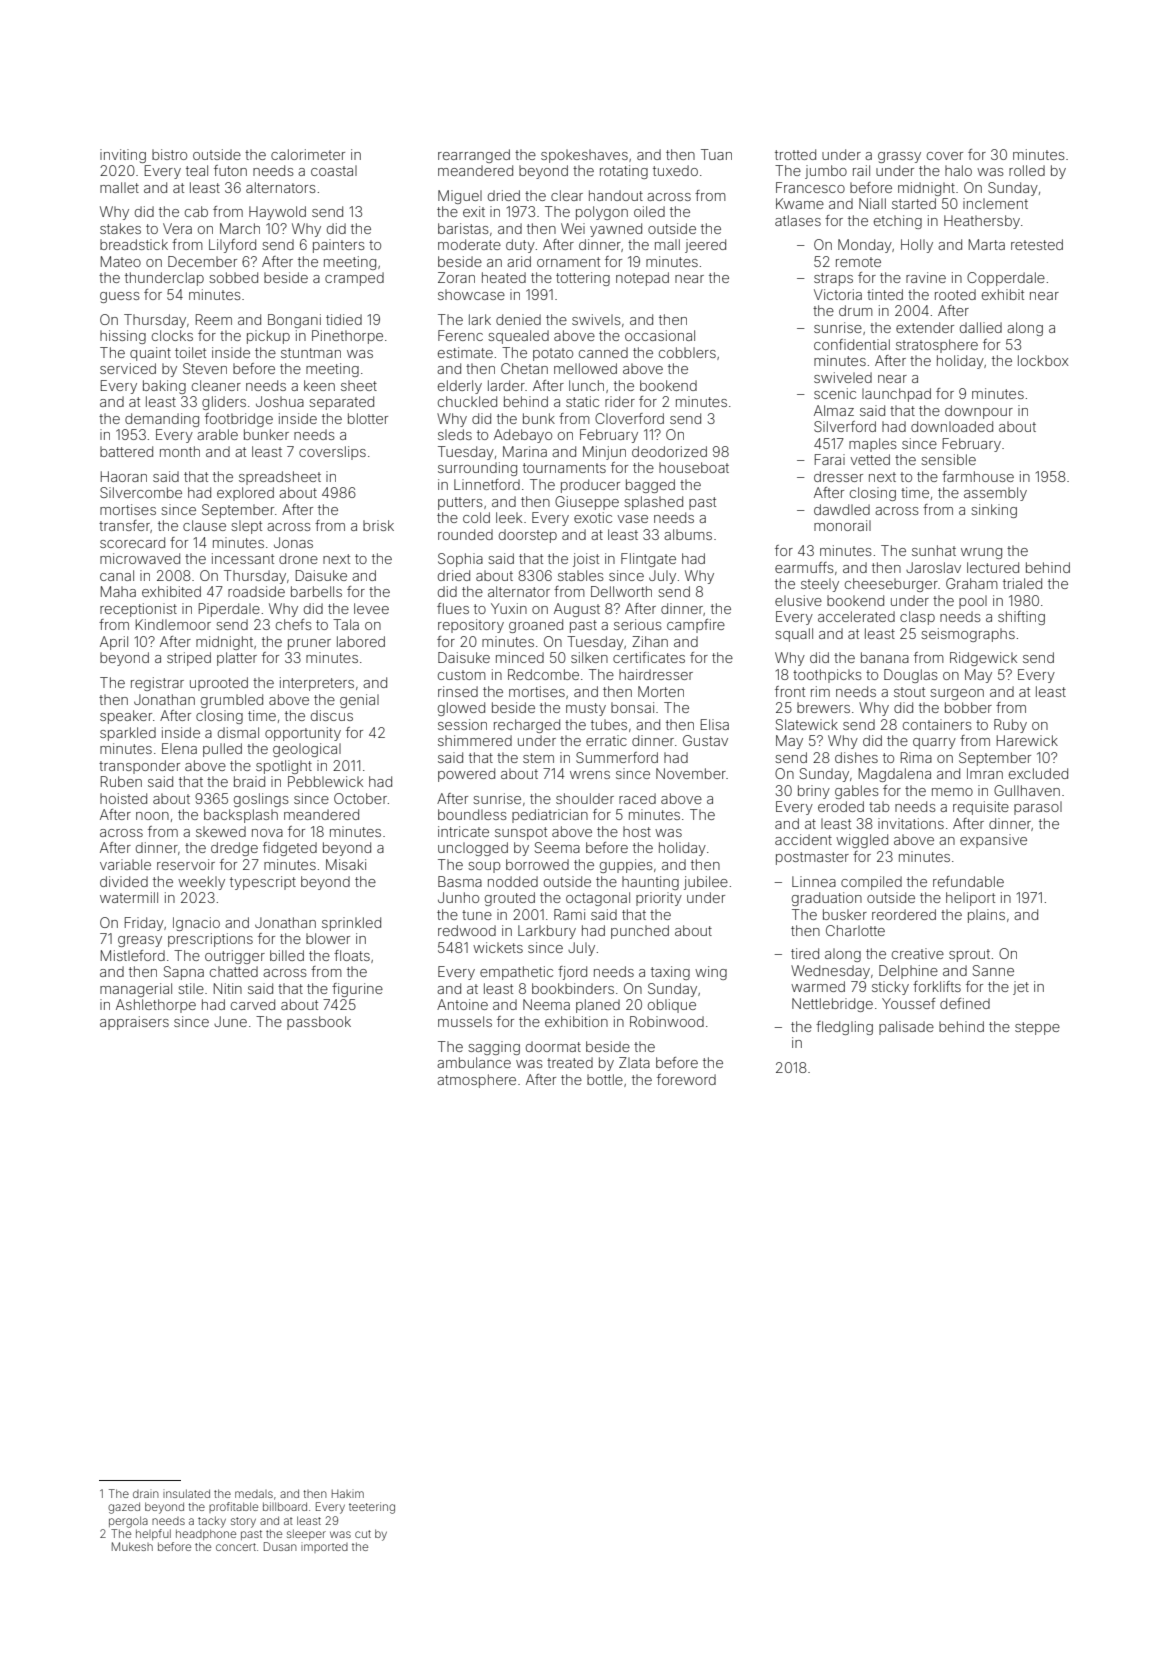 This page has height=1656, width=1171. I want to click on Marta, so click(987, 244).
